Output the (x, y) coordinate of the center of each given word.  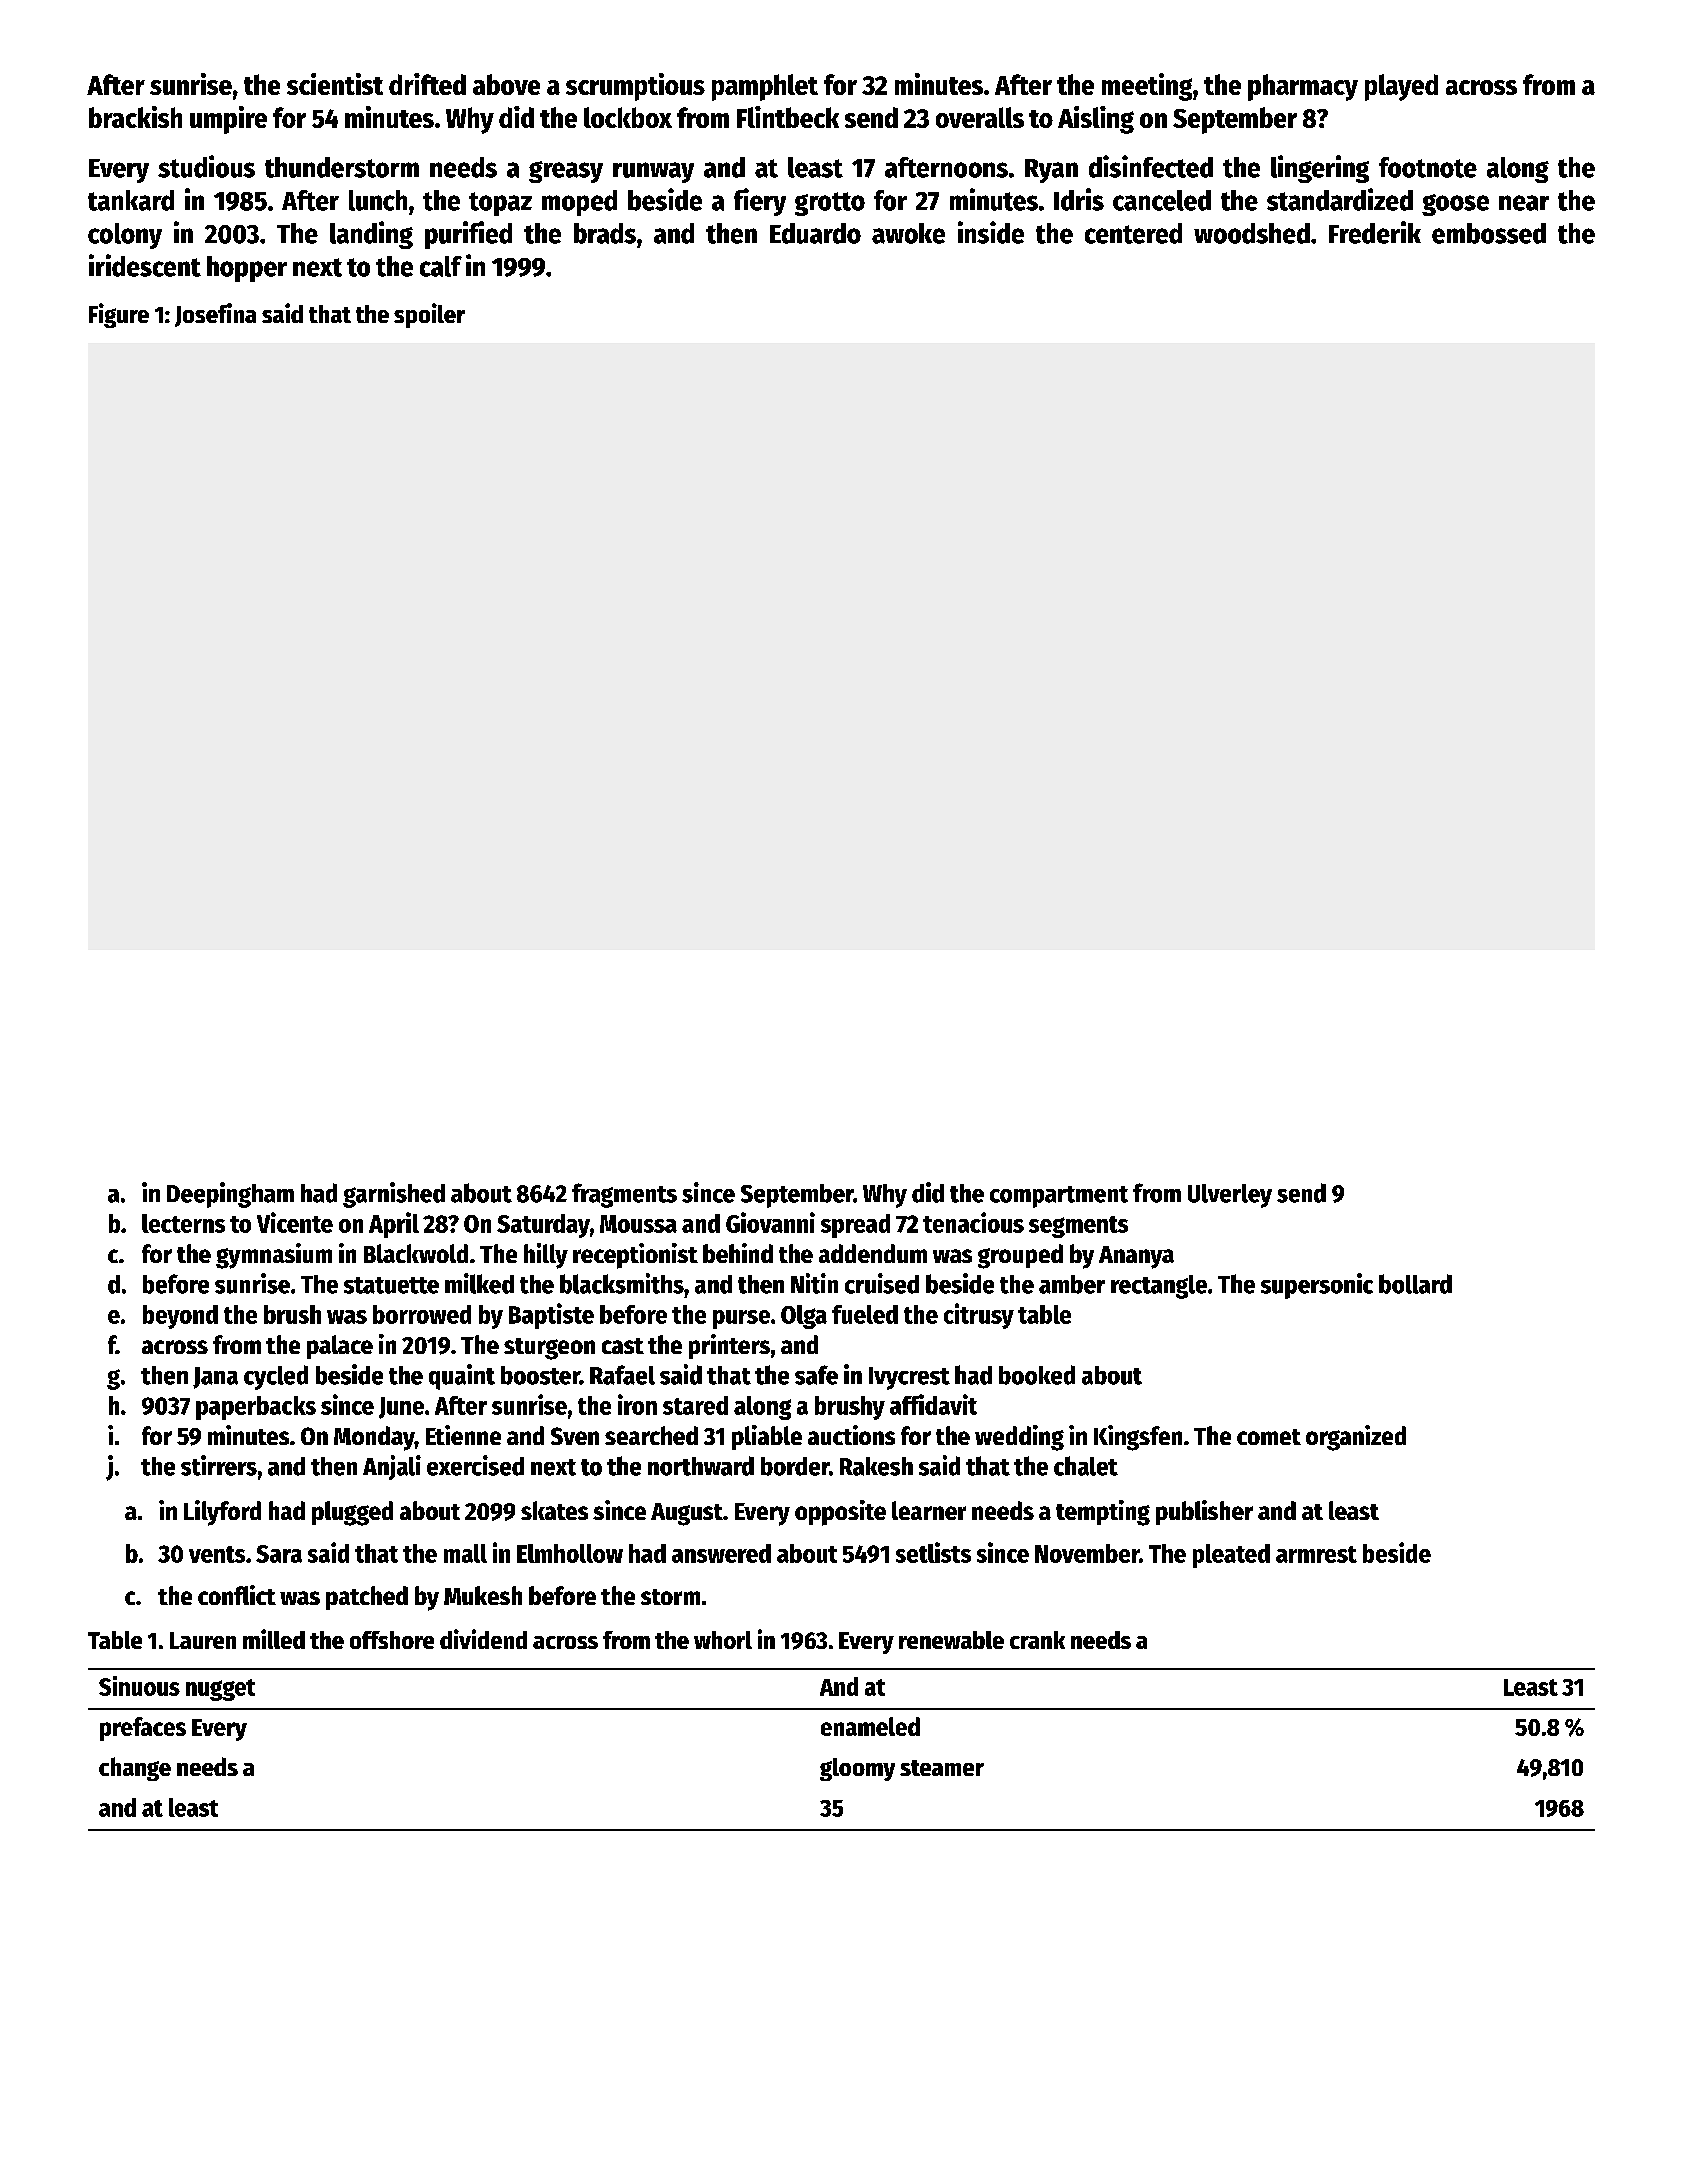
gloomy (857, 1769)
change (135, 1769)
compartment (1059, 1197)
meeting (1147, 87)
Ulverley (1230, 1196)
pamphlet (765, 87)
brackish (135, 117)
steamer (942, 1768)
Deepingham (230, 1195)
